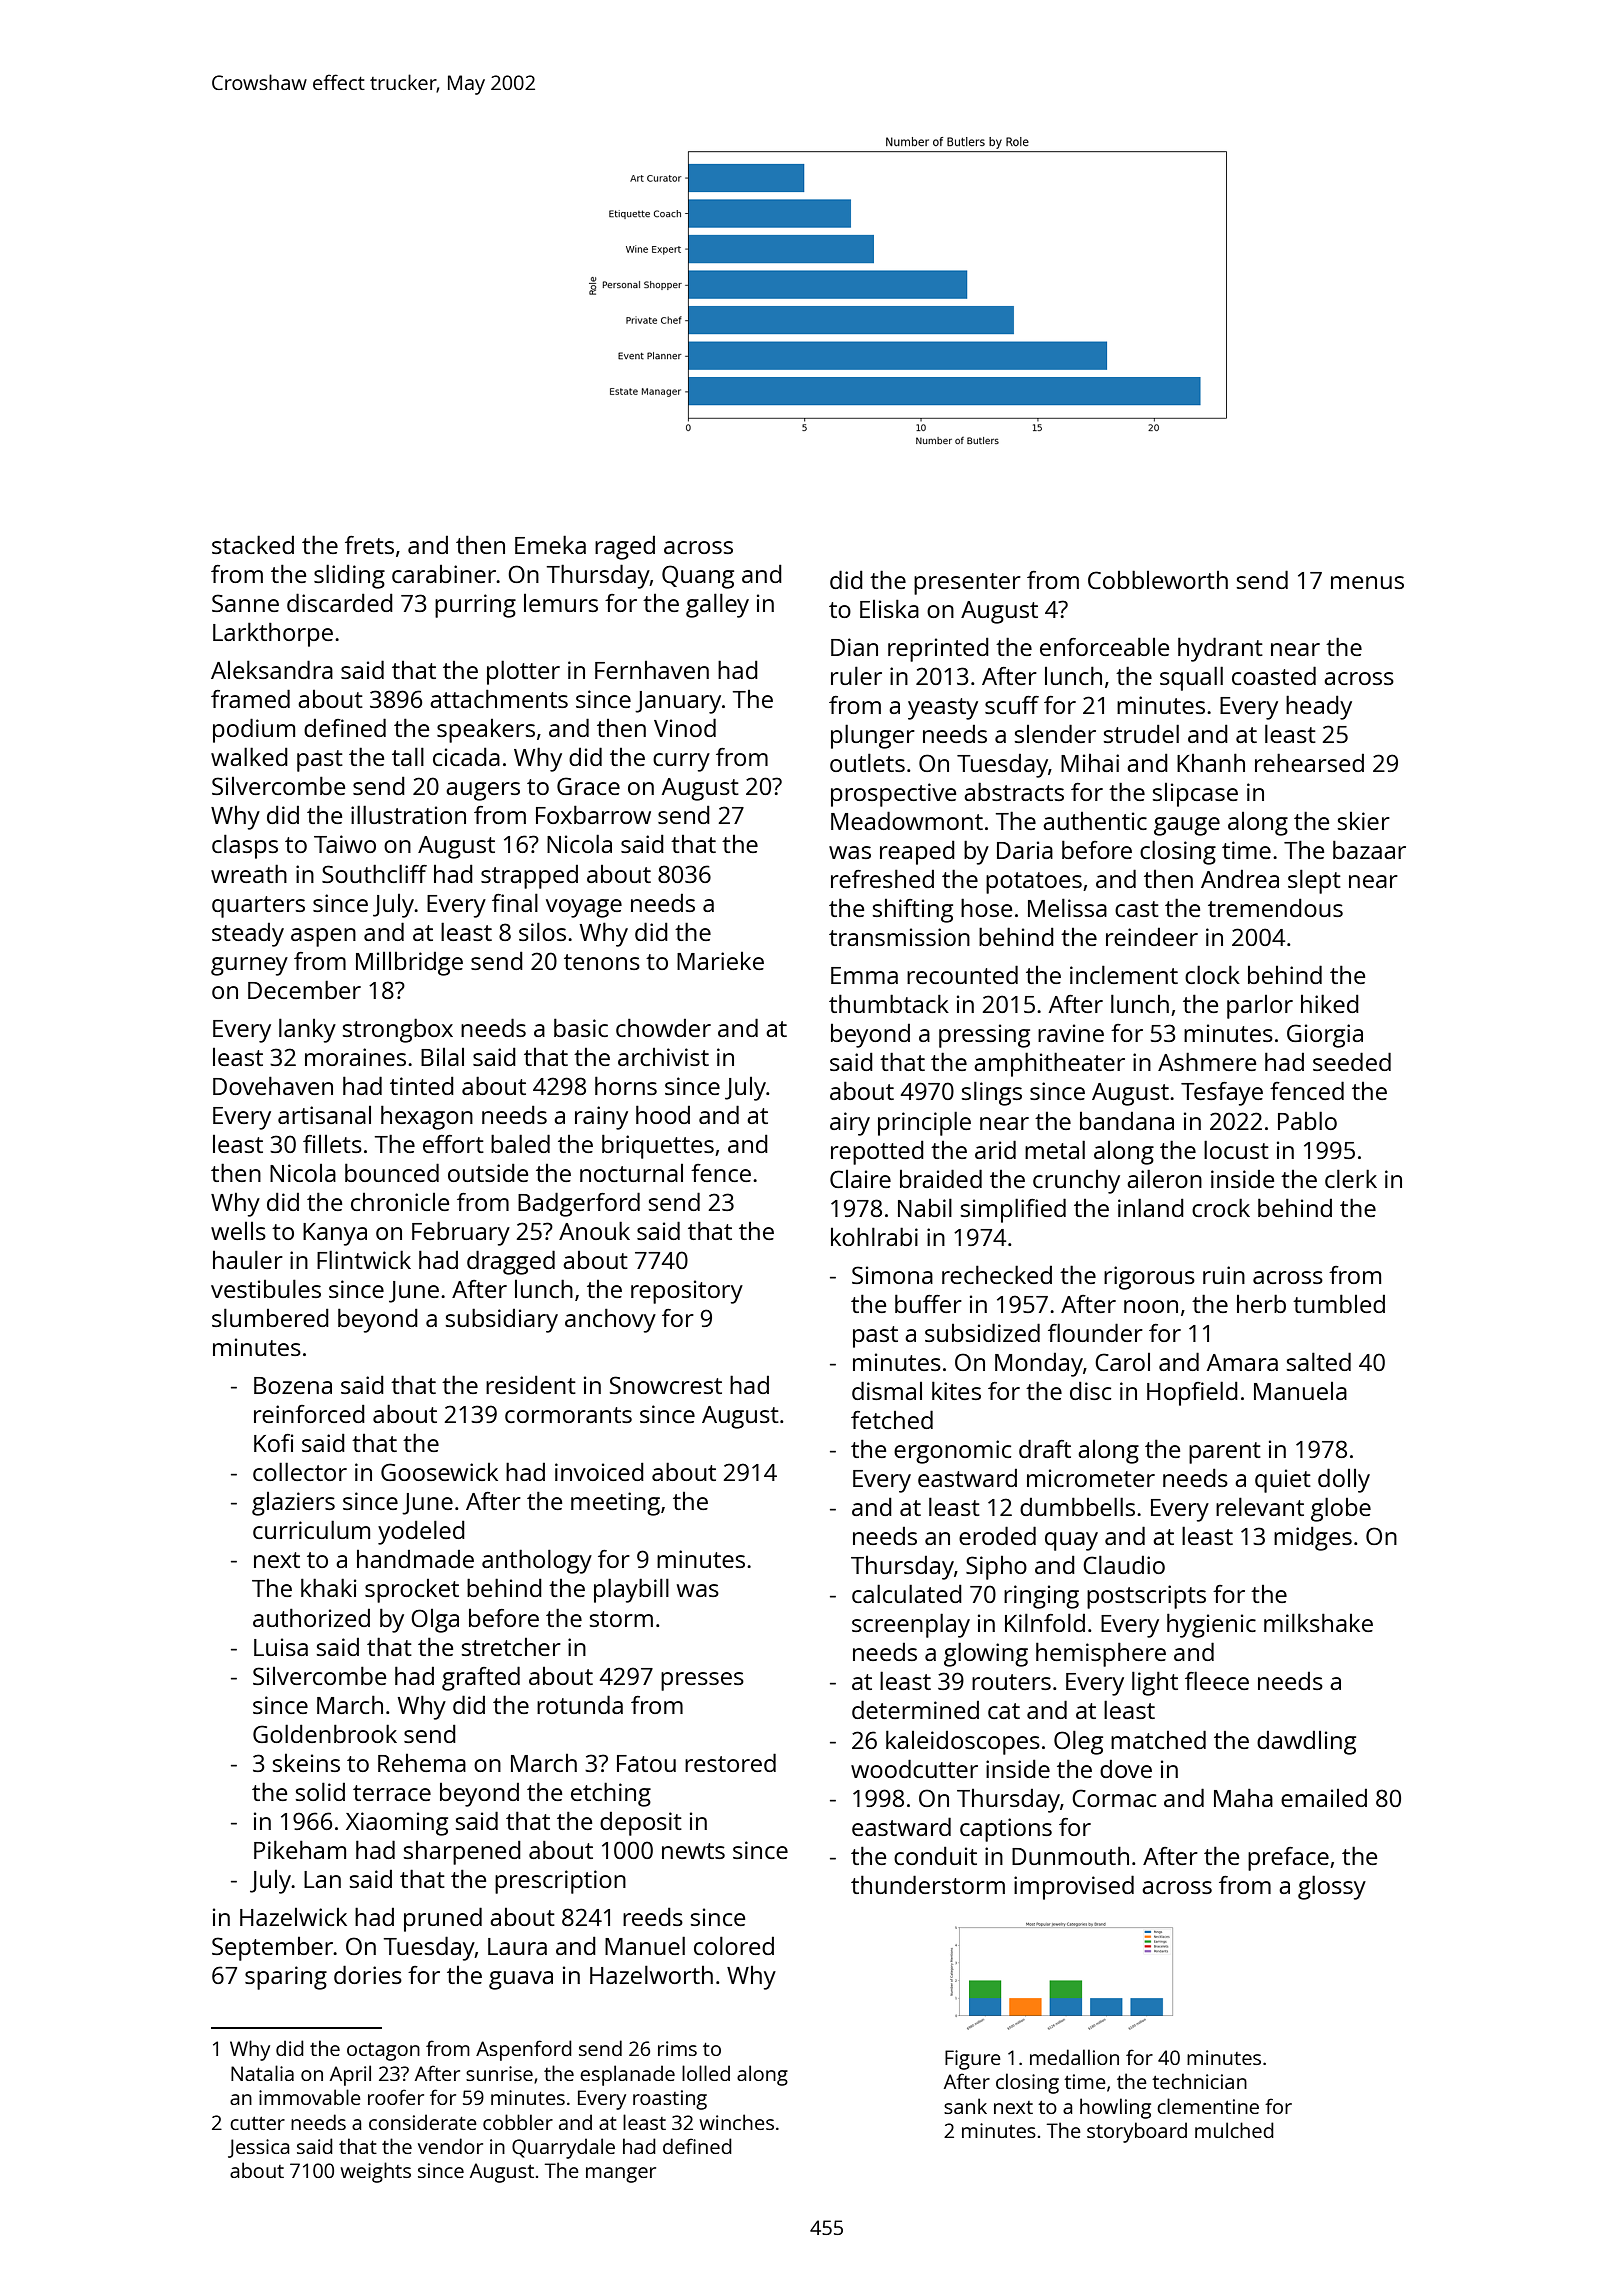 Image resolution: width=1620 pixels, height=2292 pixels. What do you see at coordinates (992, 1093) in the screenshot?
I see `slings` at bounding box center [992, 1093].
